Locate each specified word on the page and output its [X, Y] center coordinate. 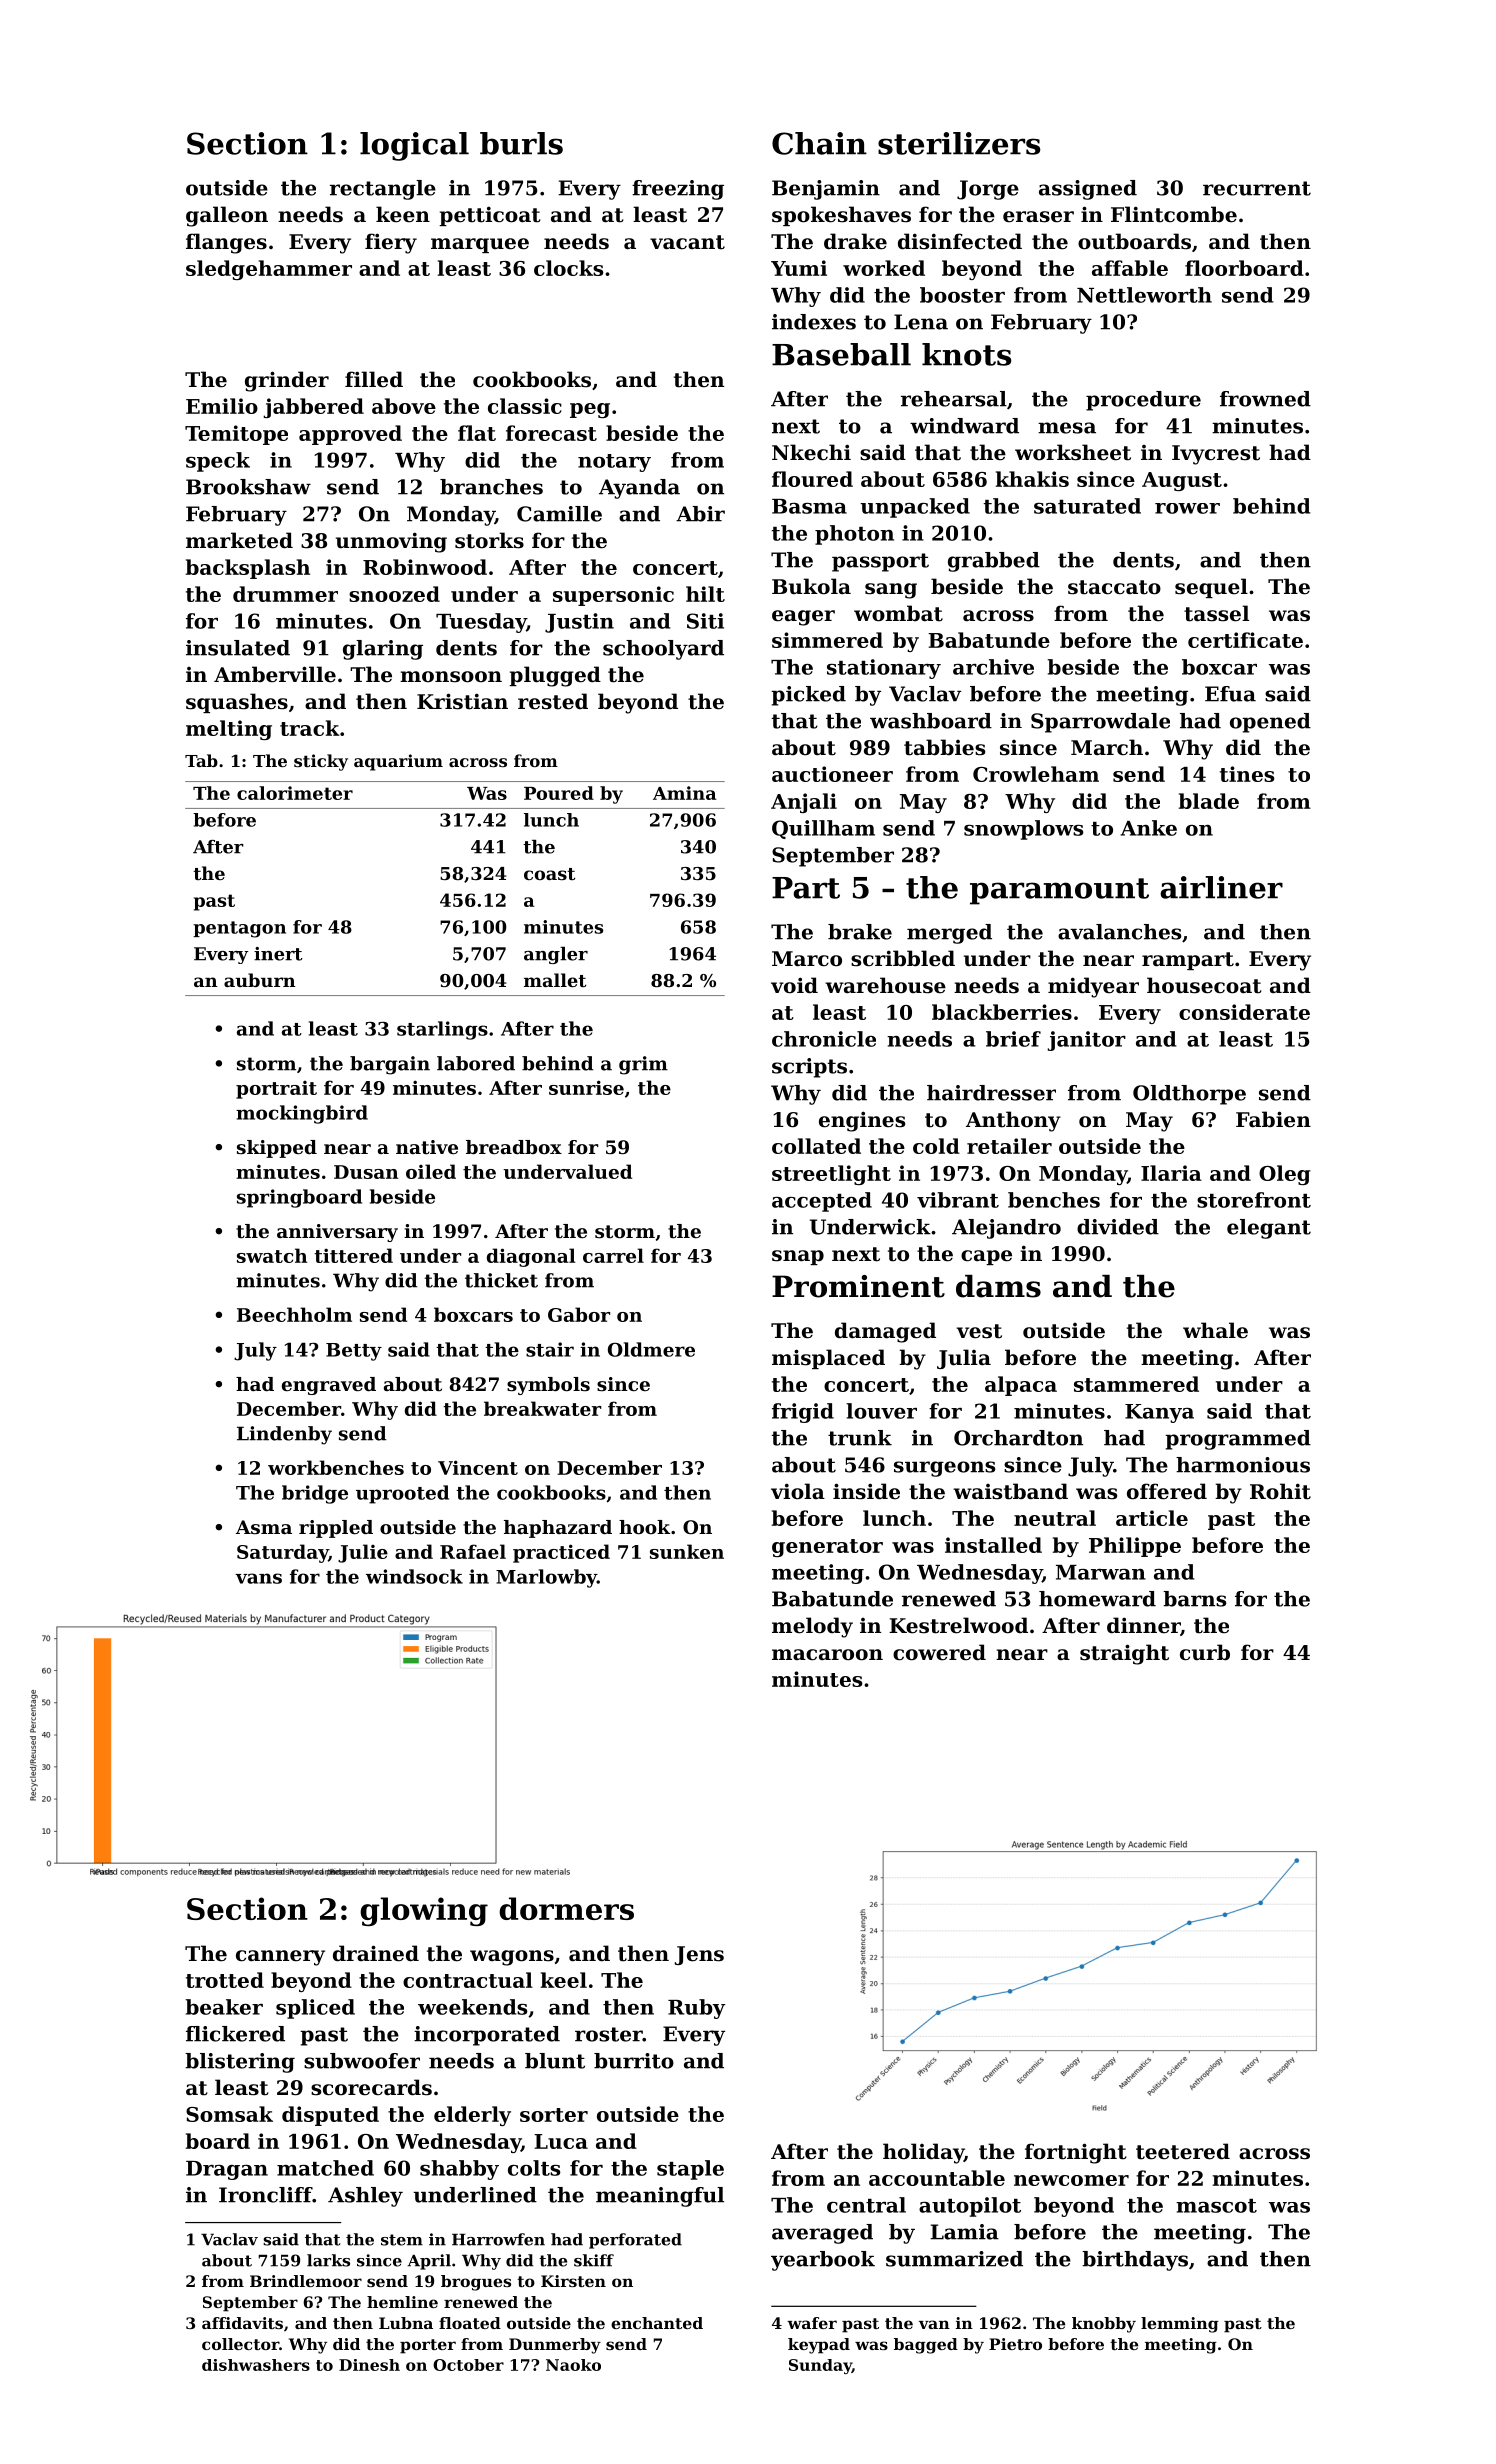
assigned [1088, 190]
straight [1124, 1654]
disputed [330, 2116]
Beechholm [294, 1314]
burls [521, 143]
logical [414, 146]
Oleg [1285, 1175]
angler [556, 955]
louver [881, 1411]
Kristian [462, 701]
